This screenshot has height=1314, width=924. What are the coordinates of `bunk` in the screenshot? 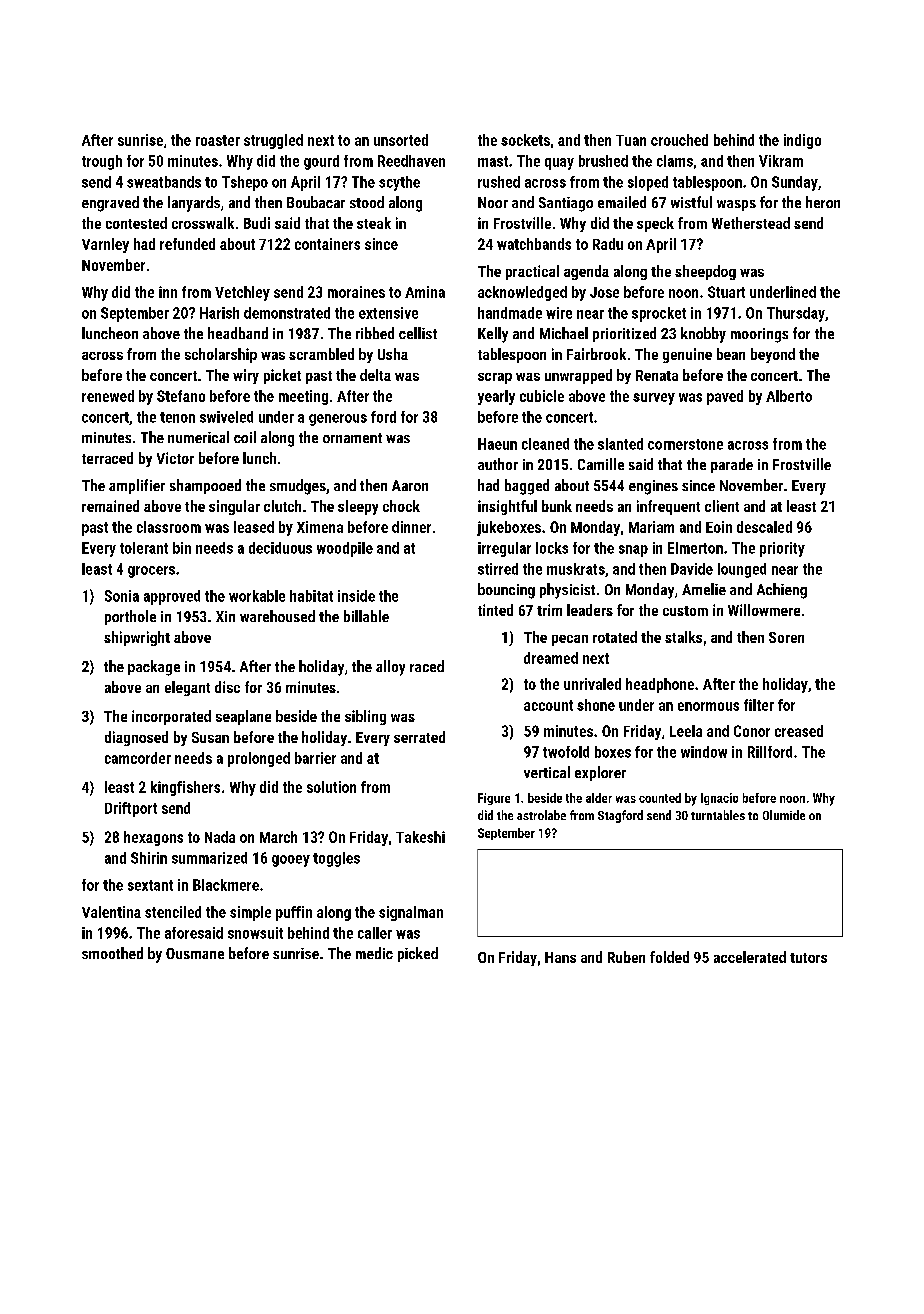 It's located at (557, 506).
